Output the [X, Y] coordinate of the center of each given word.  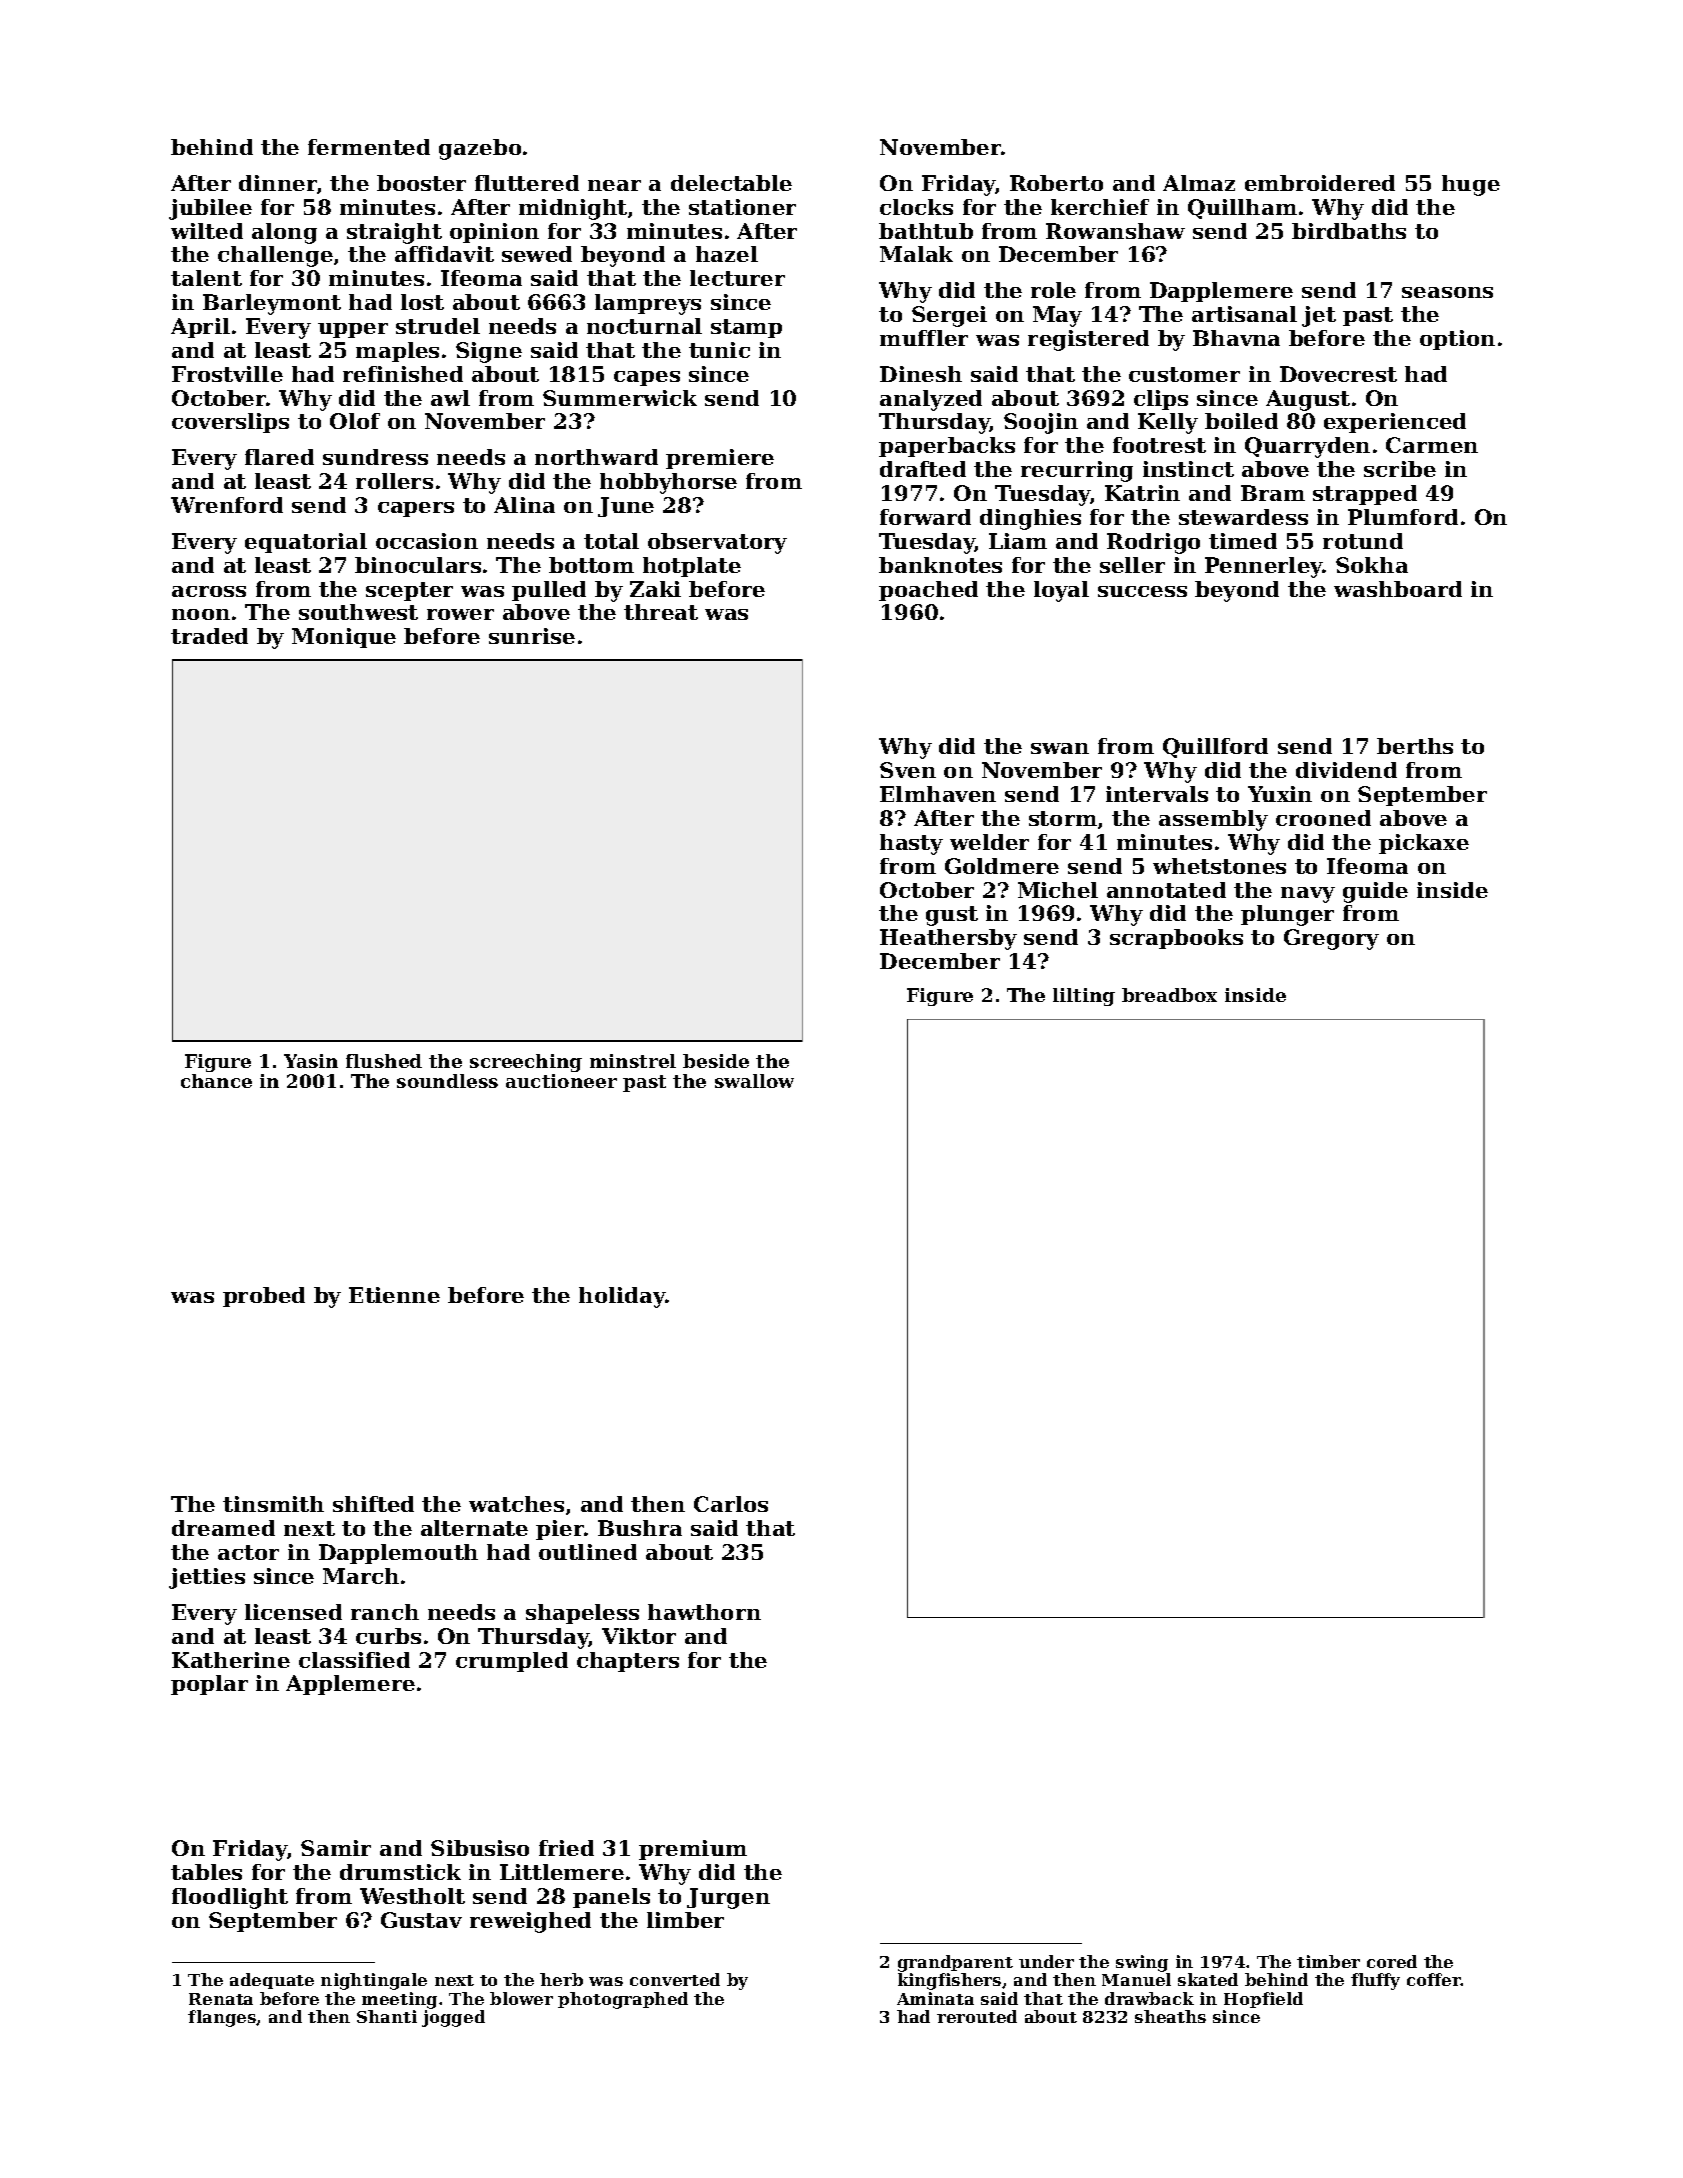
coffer [1434, 1979]
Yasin [311, 1061]
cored [1392, 1961]
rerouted [977, 2016]
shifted [373, 1504]
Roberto [1056, 183]
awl [450, 398]
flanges [222, 2018]
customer [1184, 374]
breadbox [1169, 995]
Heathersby [948, 939]
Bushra [640, 1528]
